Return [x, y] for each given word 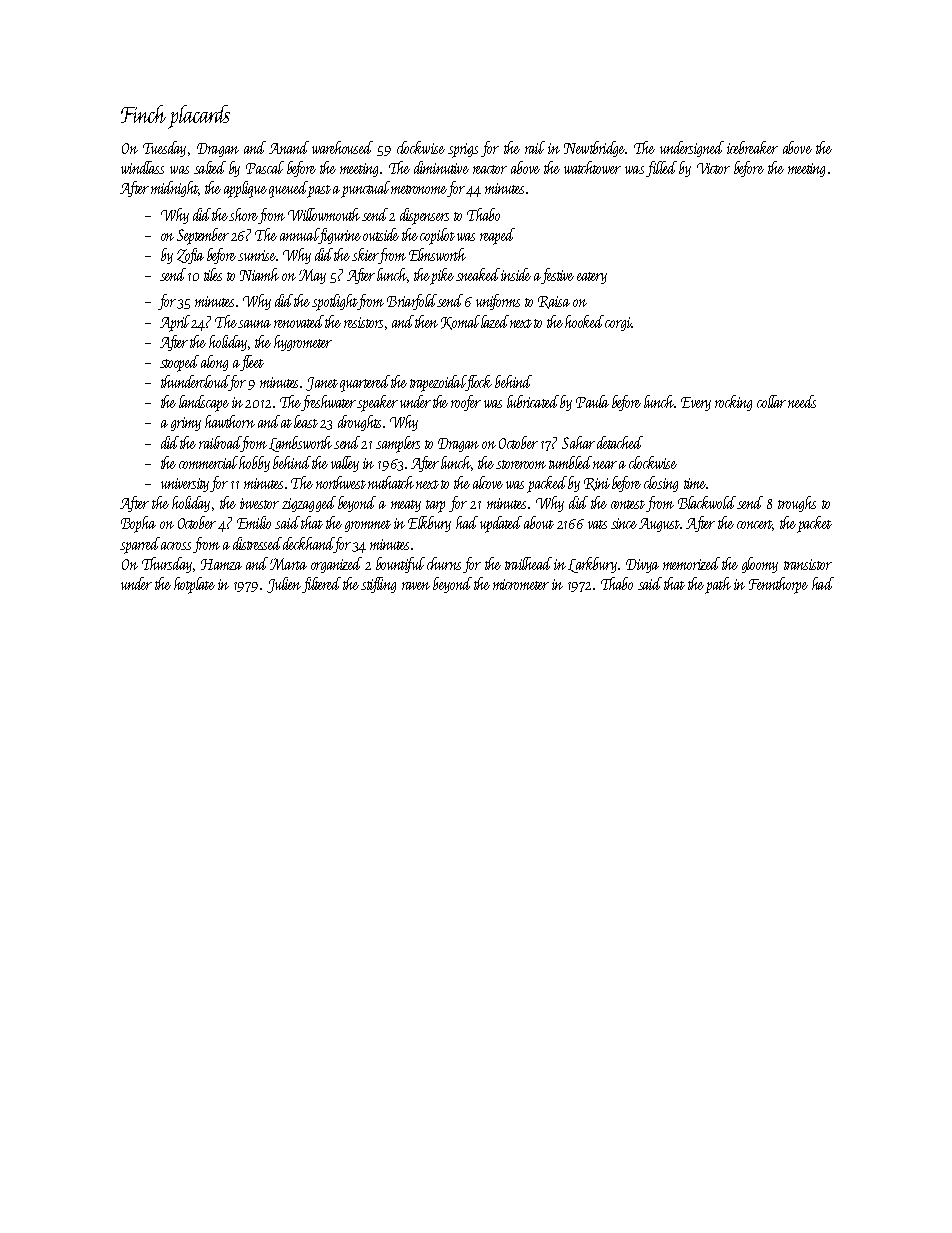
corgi [618, 324]
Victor [713, 168]
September [203, 236]
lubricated [533, 401]
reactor [490, 169]
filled [661, 169]
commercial [209, 462]
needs [802, 401]
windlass [142, 167]
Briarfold [412, 302]
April [175, 323]
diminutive [441, 167]
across [176, 546]
